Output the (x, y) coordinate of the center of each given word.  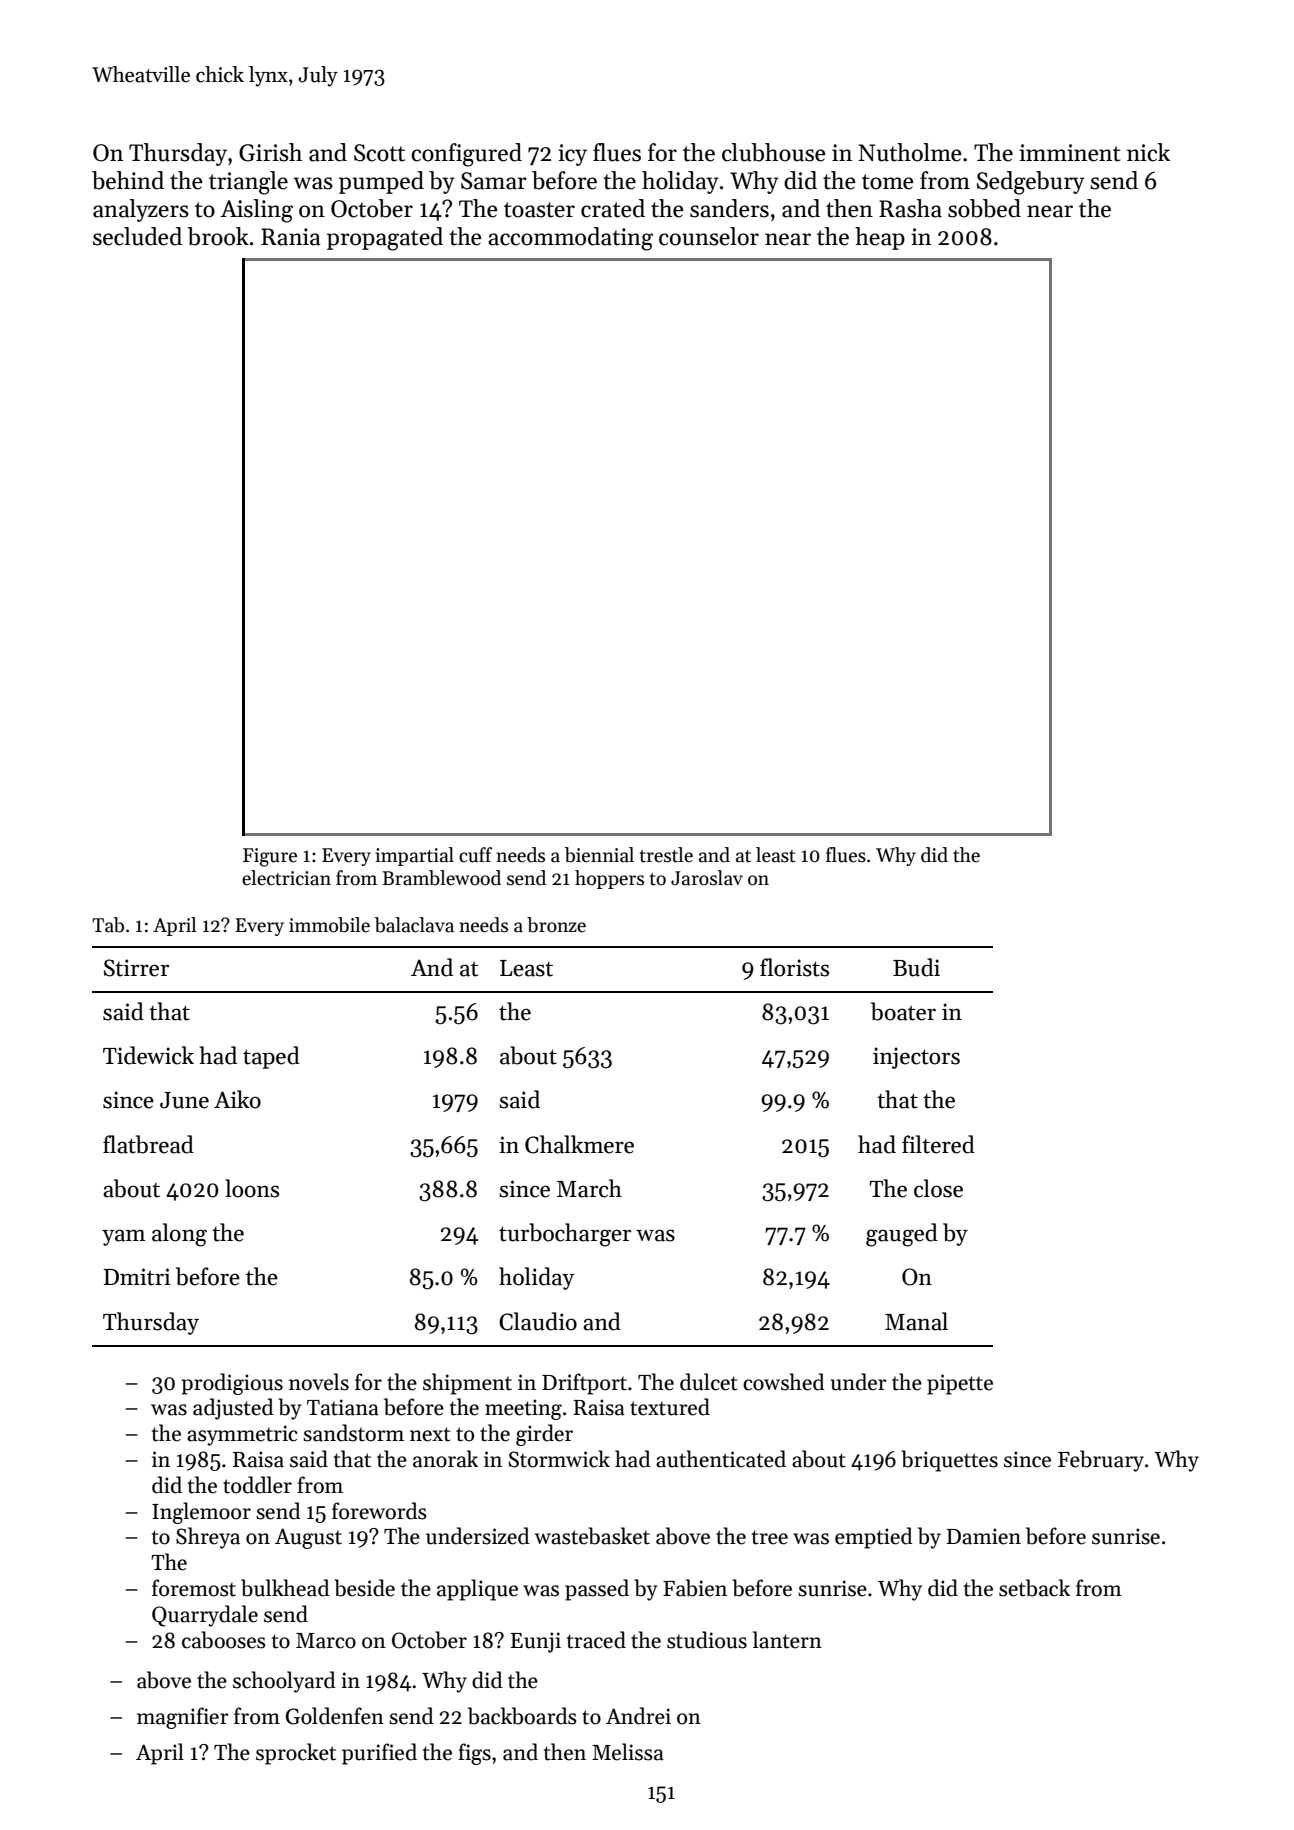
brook (218, 236)
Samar (494, 181)
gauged (902, 1235)
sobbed (984, 208)
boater (903, 1011)
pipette (960, 1384)
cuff (475, 855)
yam (123, 1237)
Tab (108, 925)
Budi (916, 967)
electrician (286, 878)
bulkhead (285, 1588)
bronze (556, 925)
